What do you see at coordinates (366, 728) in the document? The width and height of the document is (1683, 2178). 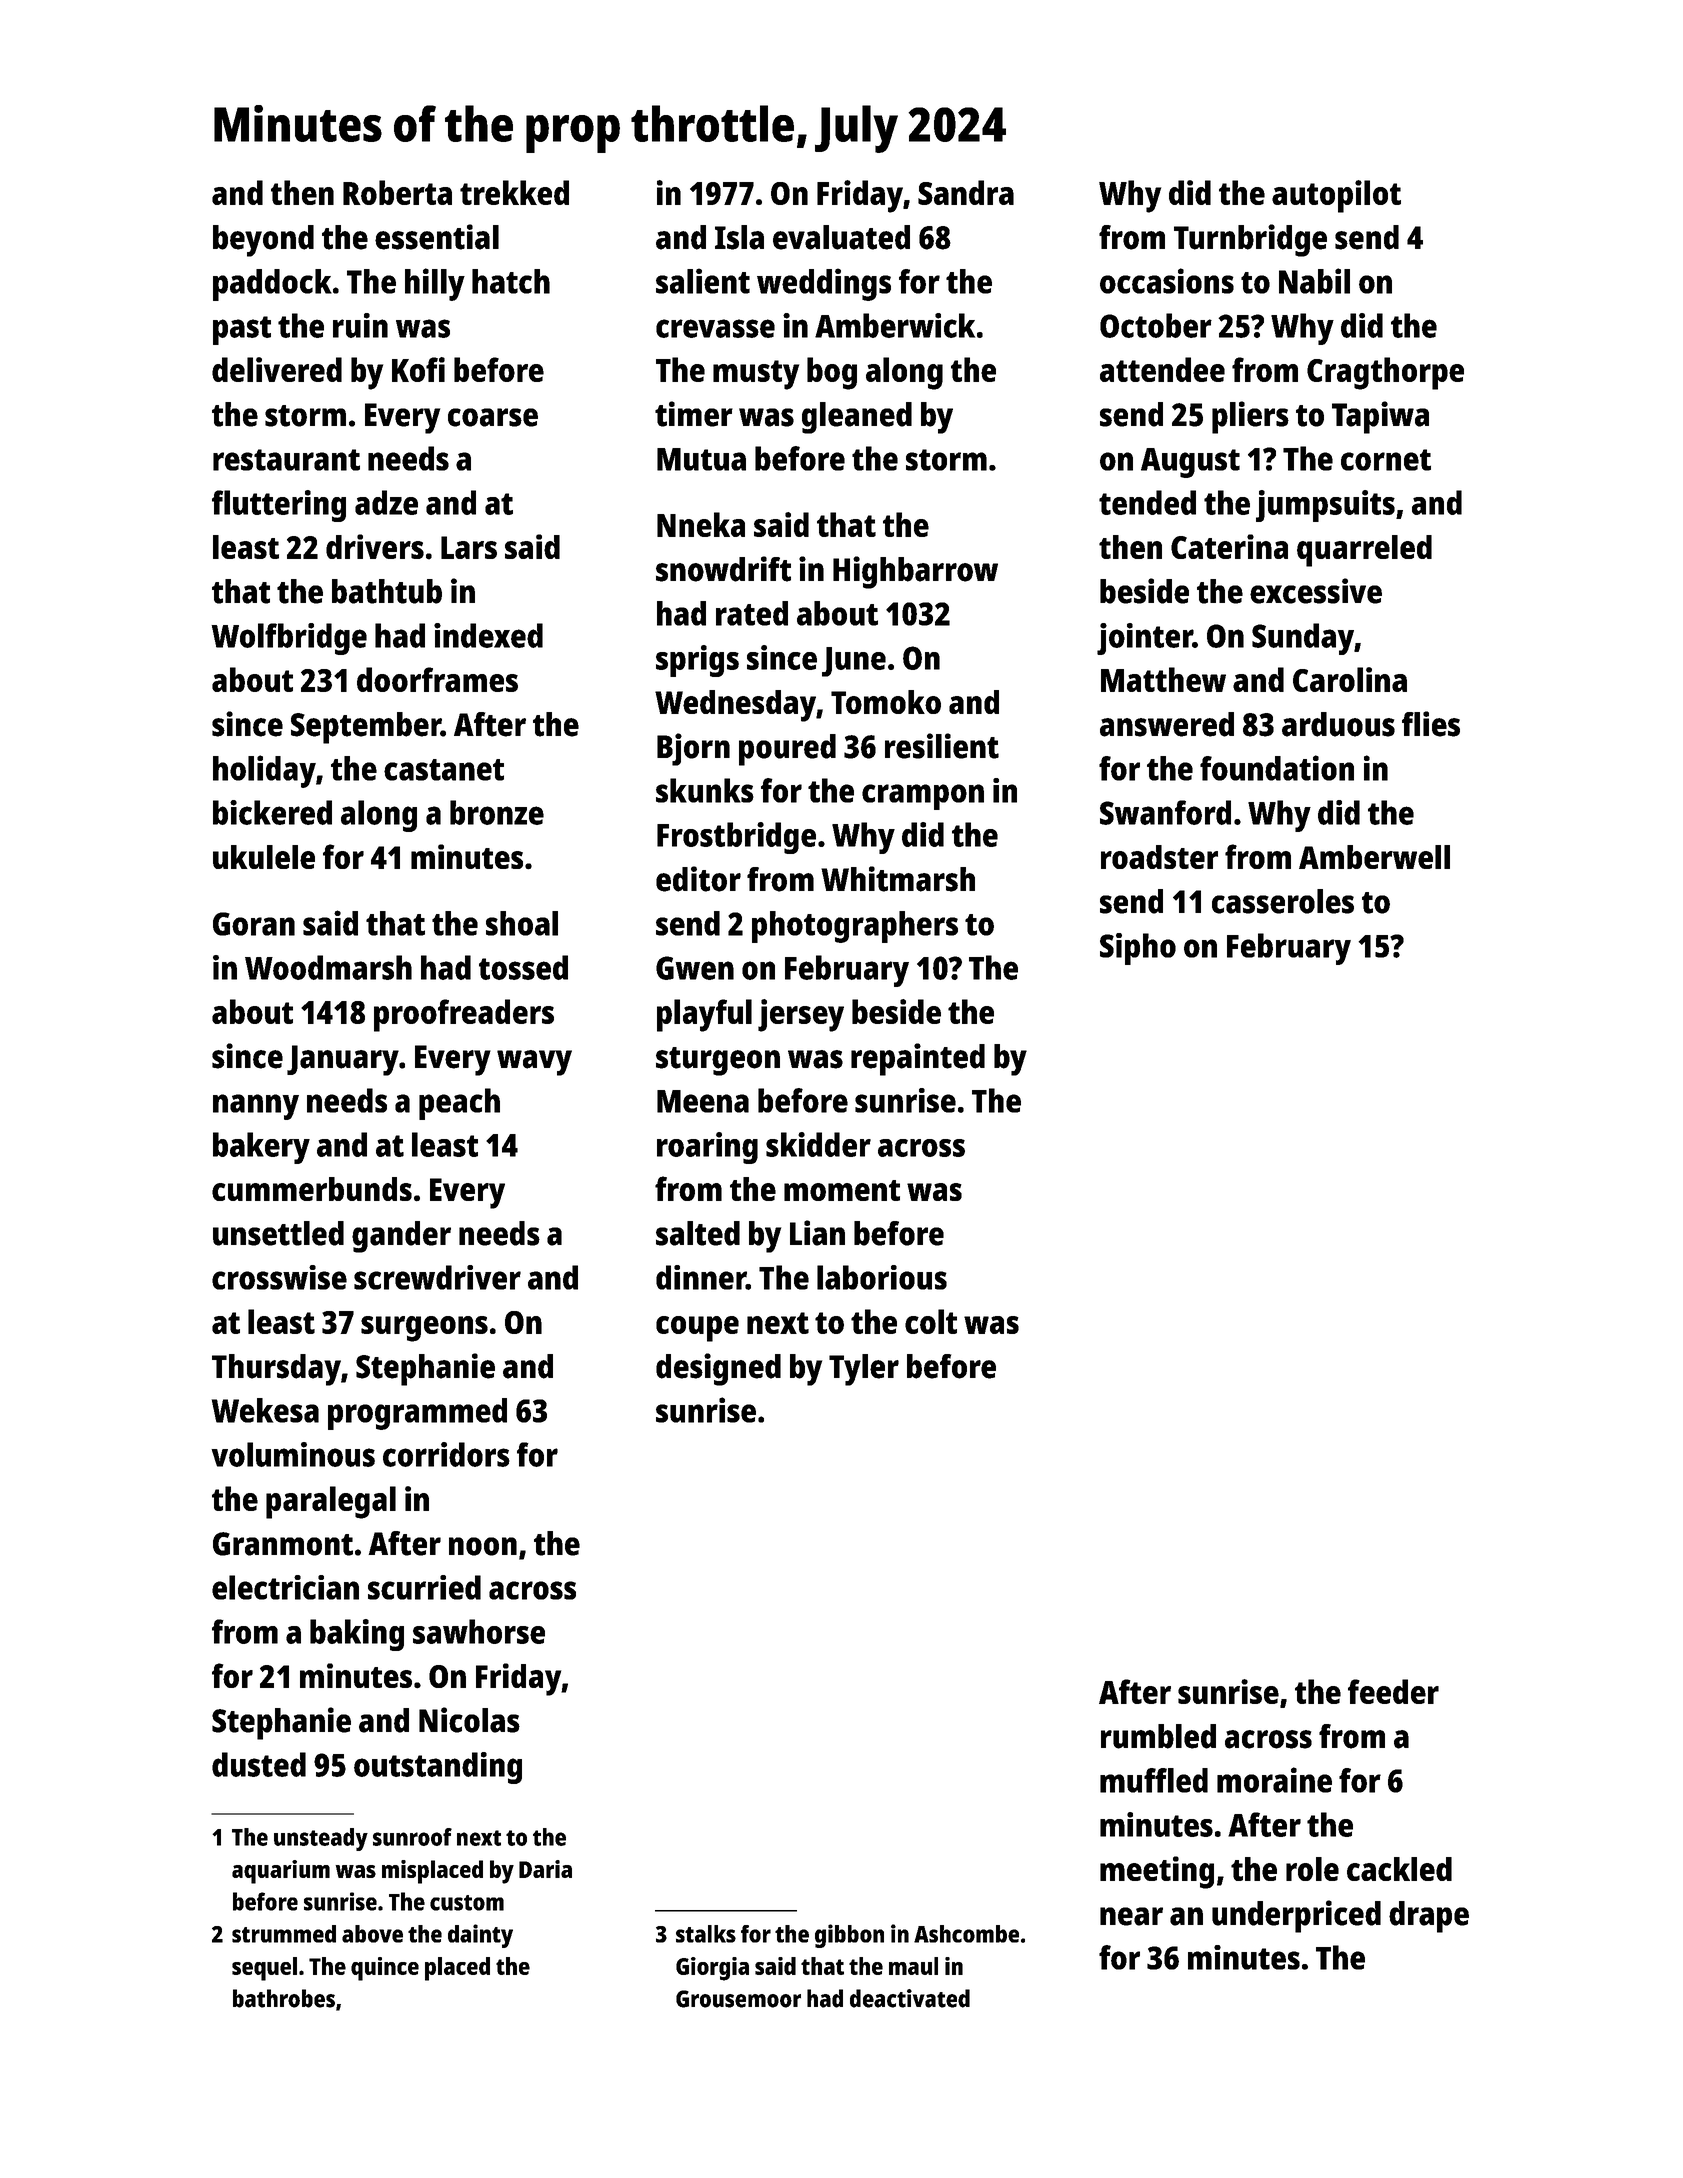 I see `September` at bounding box center [366, 728].
